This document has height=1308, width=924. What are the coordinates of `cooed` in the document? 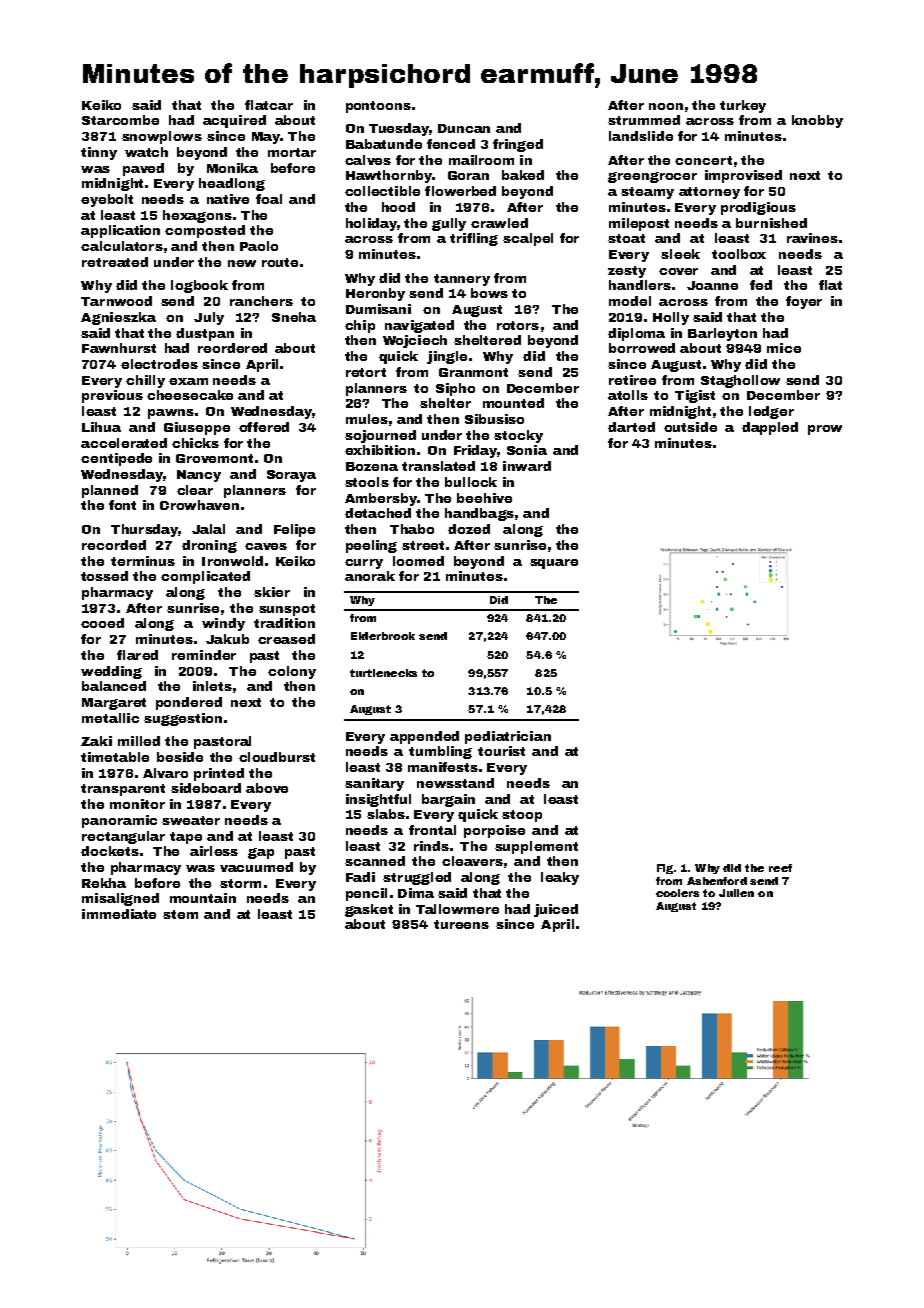 It's located at (102, 623).
